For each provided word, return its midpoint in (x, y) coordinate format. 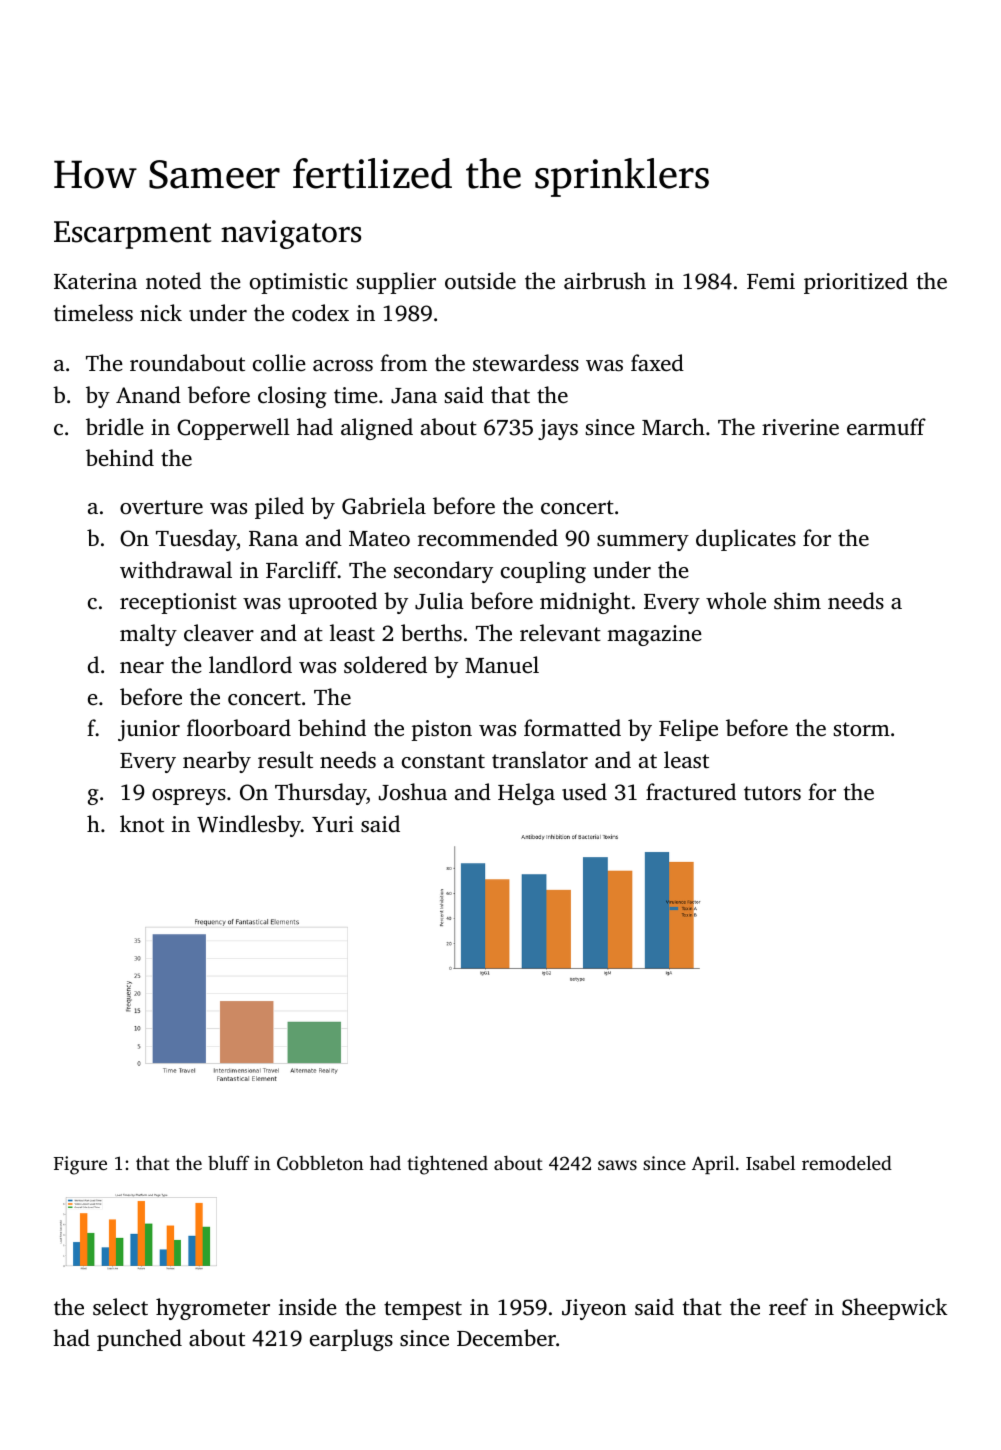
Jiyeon (594, 1309)
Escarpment (132, 235)
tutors (772, 793)
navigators (291, 234)
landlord (250, 665)
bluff (228, 1163)
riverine (800, 427)
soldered (385, 665)
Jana (414, 396)
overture (161, 507)
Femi (771, 281)
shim (797, 600)
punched (139, 1340)
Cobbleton (320, 1163)
